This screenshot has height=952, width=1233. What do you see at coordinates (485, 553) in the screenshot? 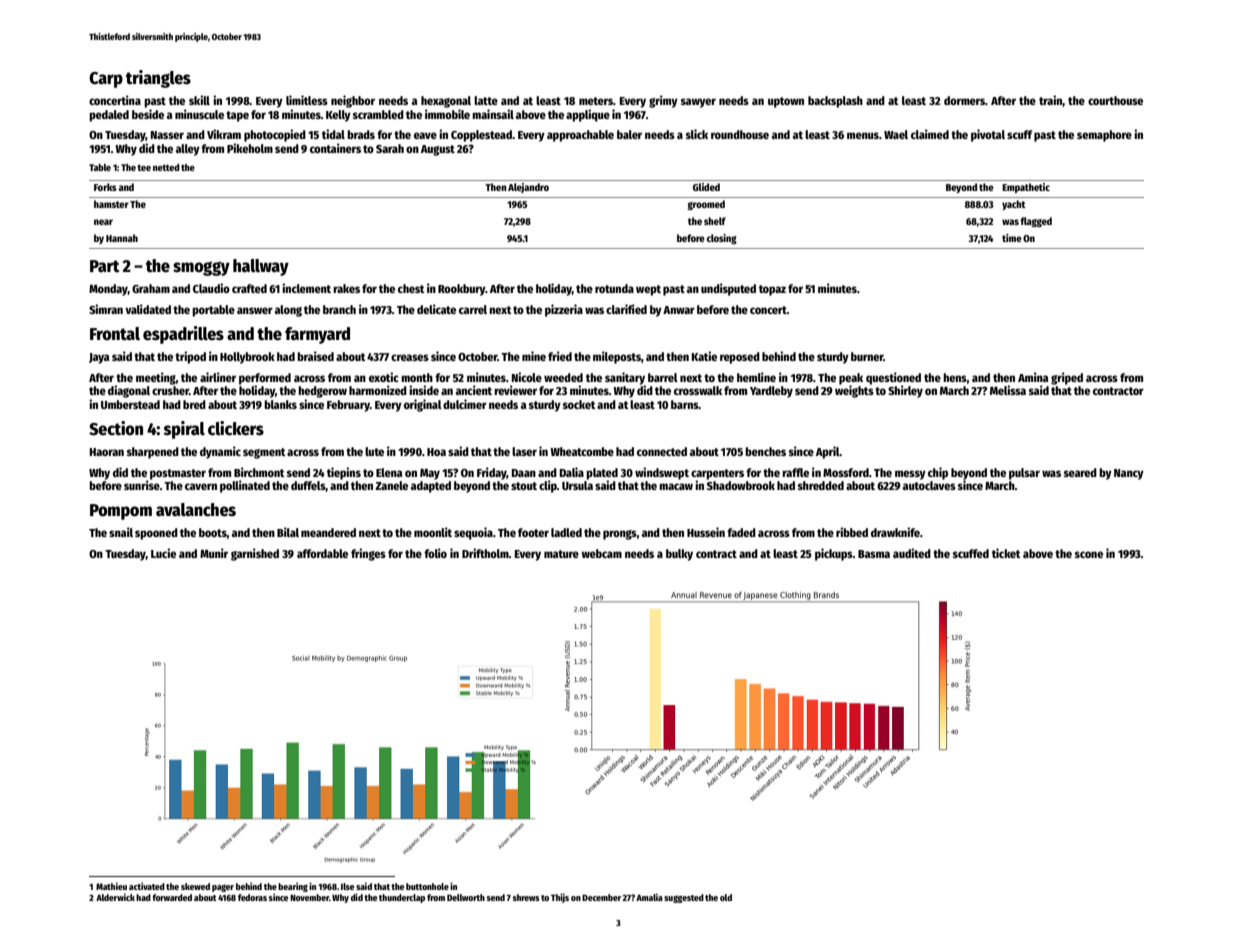
I see `Driftholm` at bounding box center [485, 553].
